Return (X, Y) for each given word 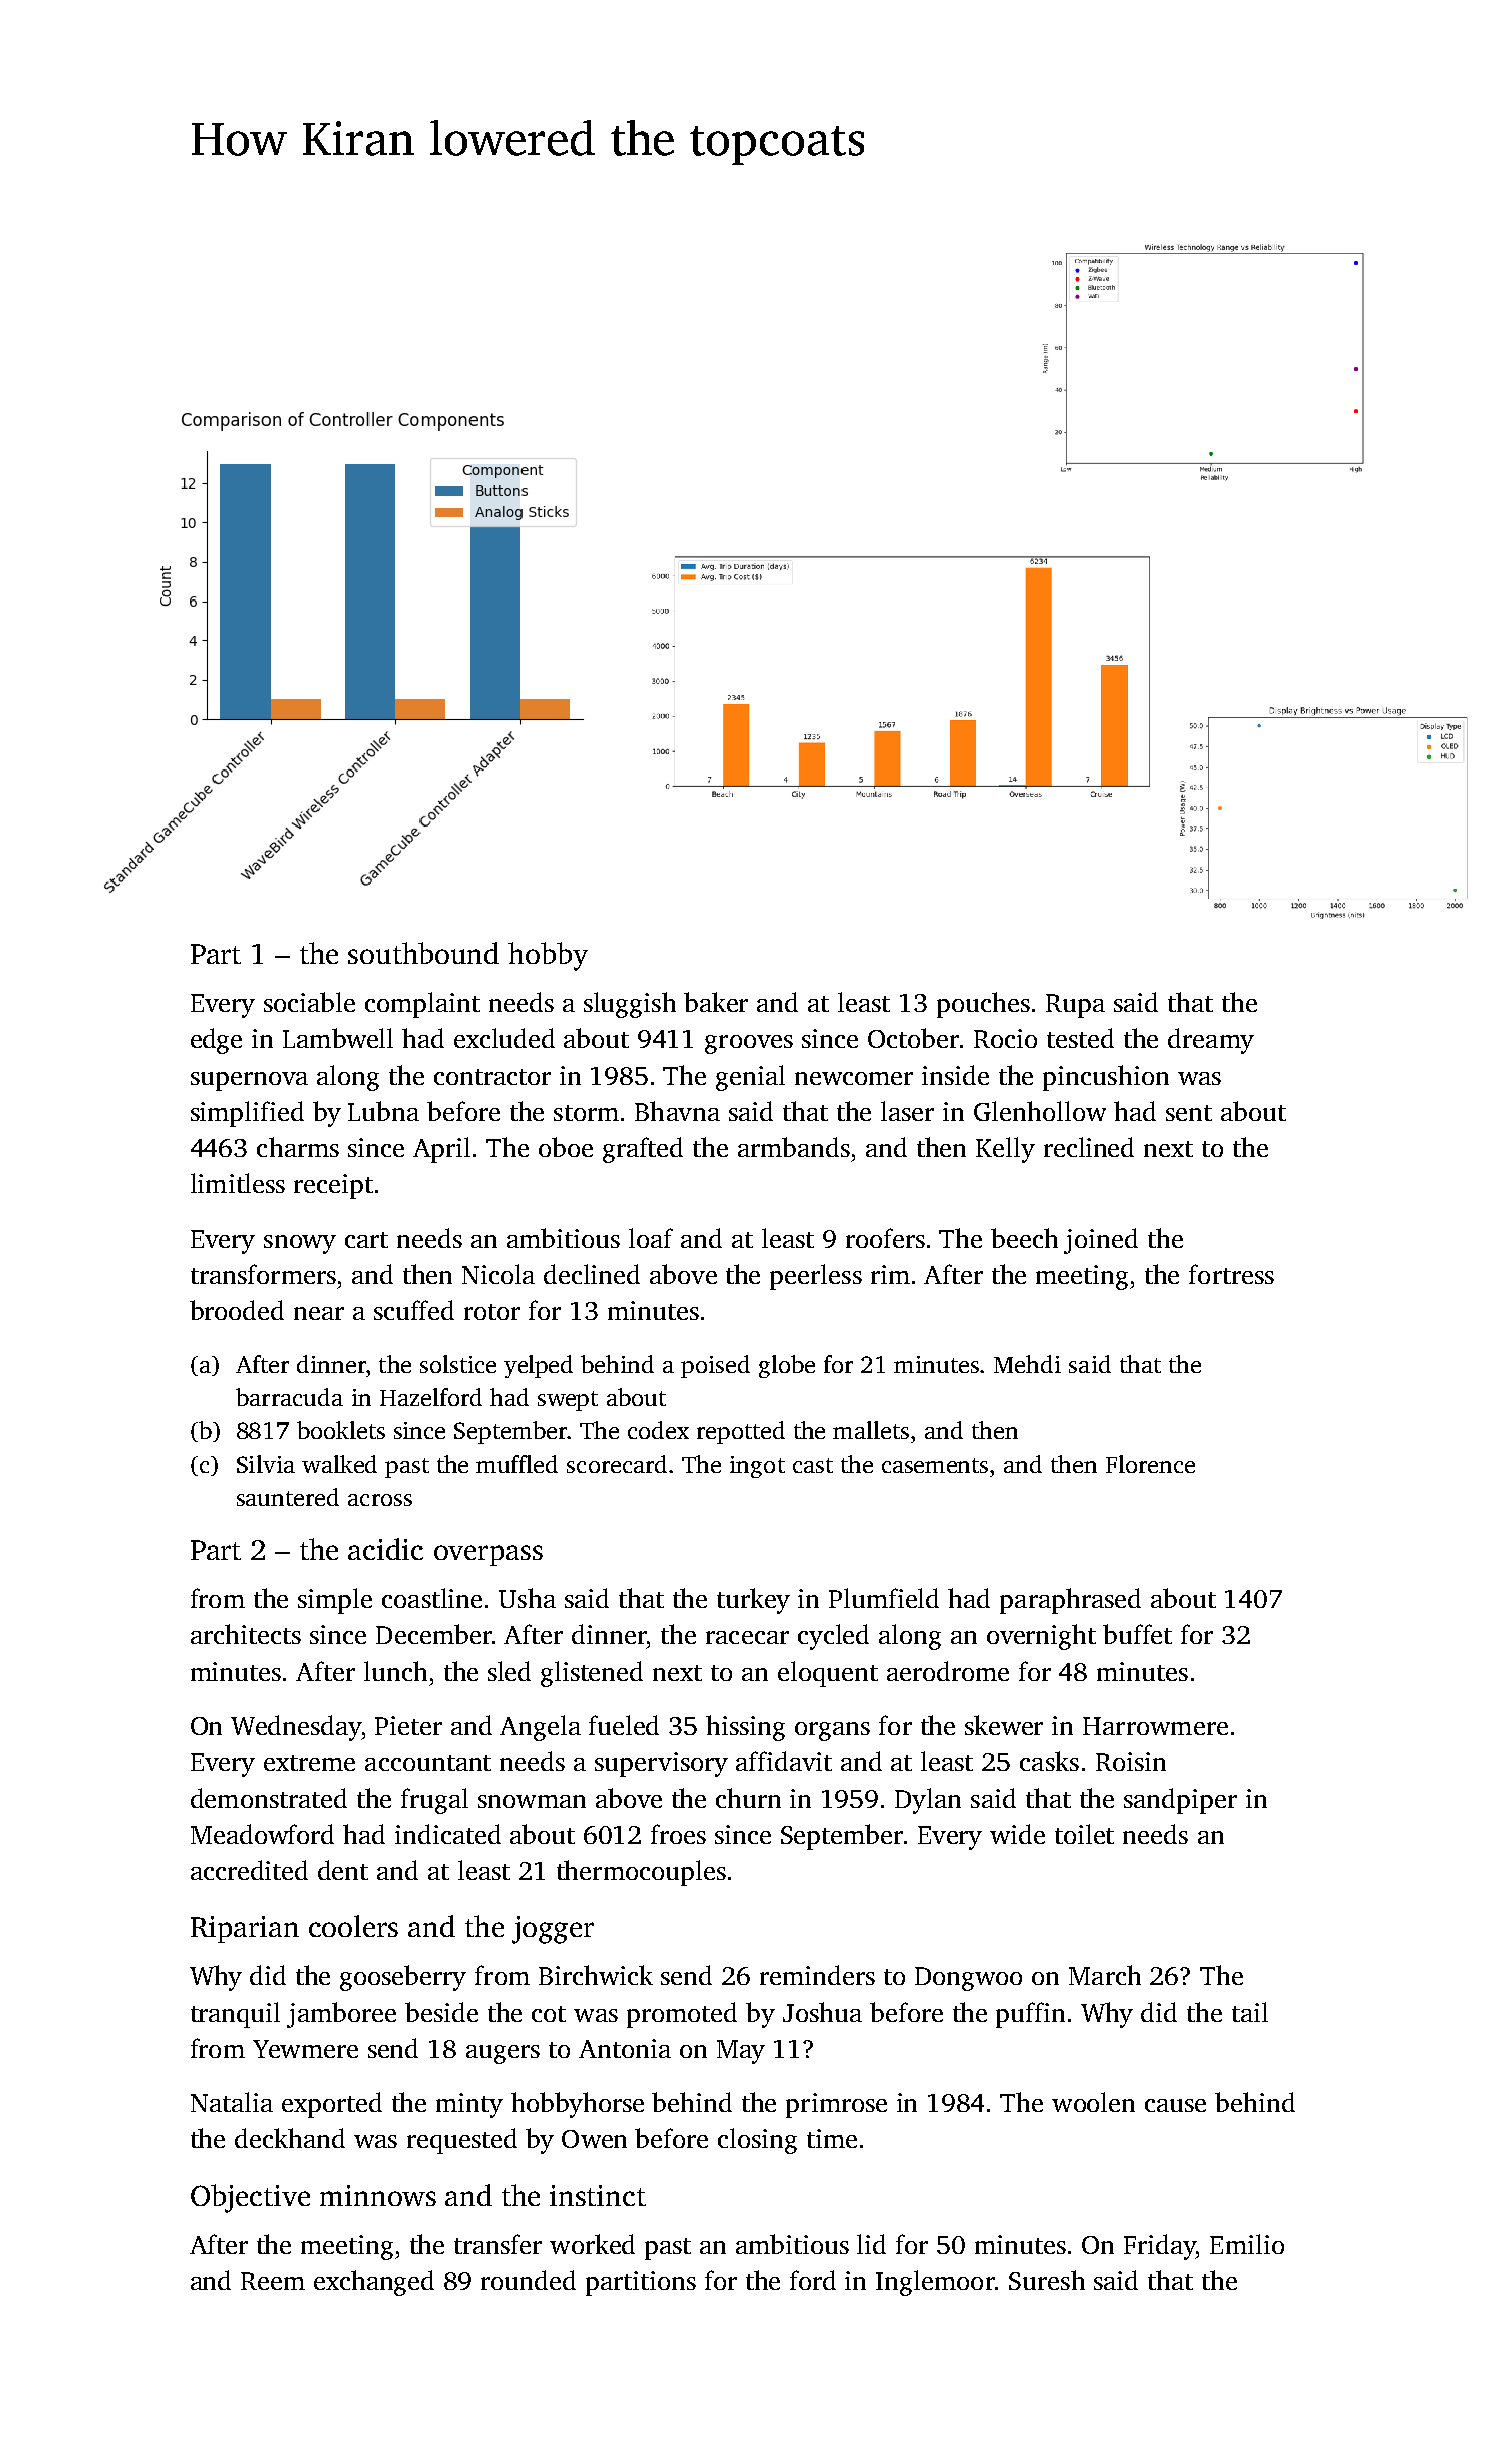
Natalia (232, 2102)
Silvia (266, 1464)
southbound (423, 953)
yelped (538, 1366)
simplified (247, 1114)
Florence (1150, 1464)
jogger (553, 1930)
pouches (983, 1005)
